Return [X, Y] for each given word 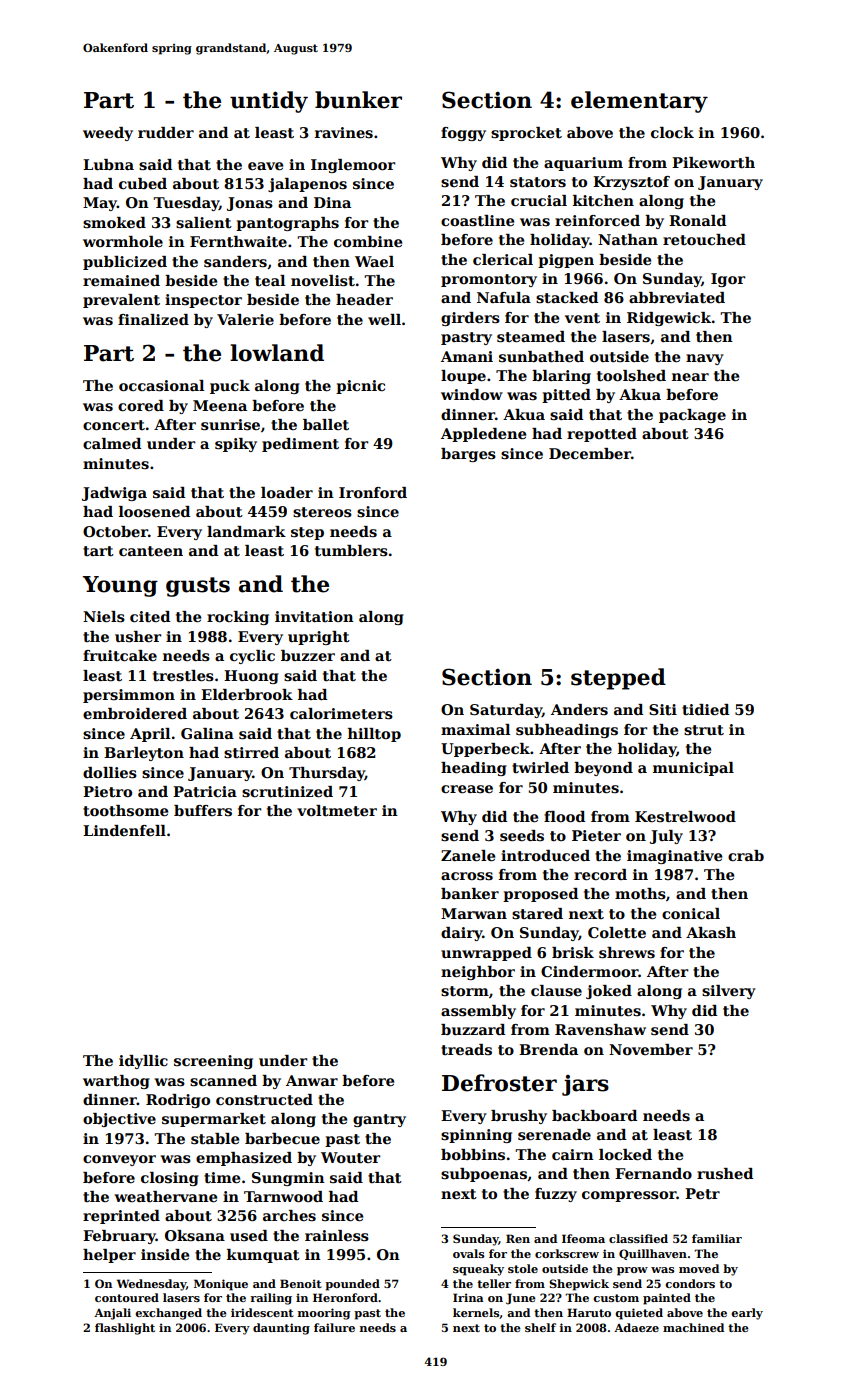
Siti [663, 709]
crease [467, 789]
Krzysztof [631, 183]
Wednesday [151, 1285]
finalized [153, 319]
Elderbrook [247, 694]
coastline [477, 220]
